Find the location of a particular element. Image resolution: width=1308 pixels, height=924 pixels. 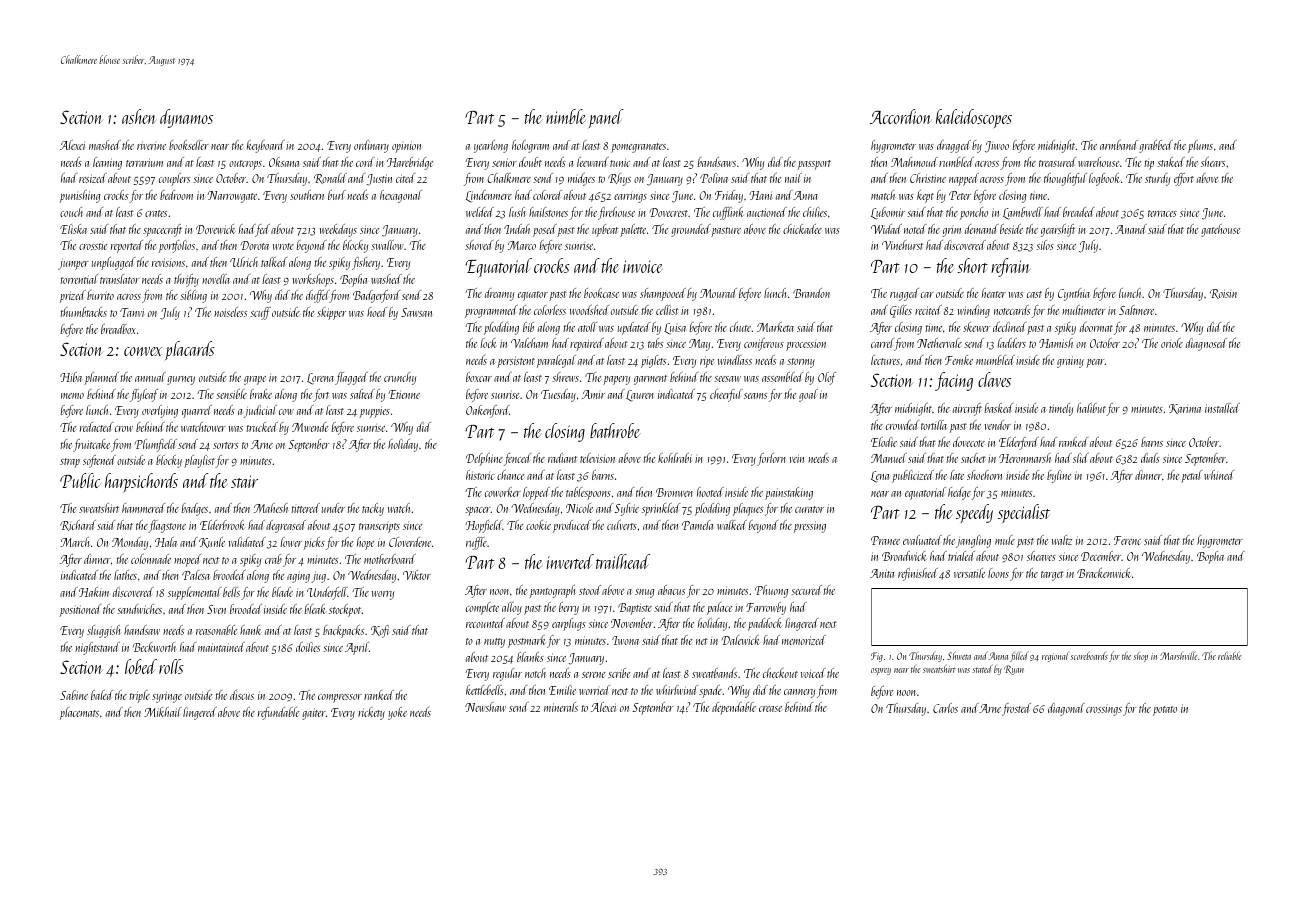

nail is located at coordinates (793, 178).
